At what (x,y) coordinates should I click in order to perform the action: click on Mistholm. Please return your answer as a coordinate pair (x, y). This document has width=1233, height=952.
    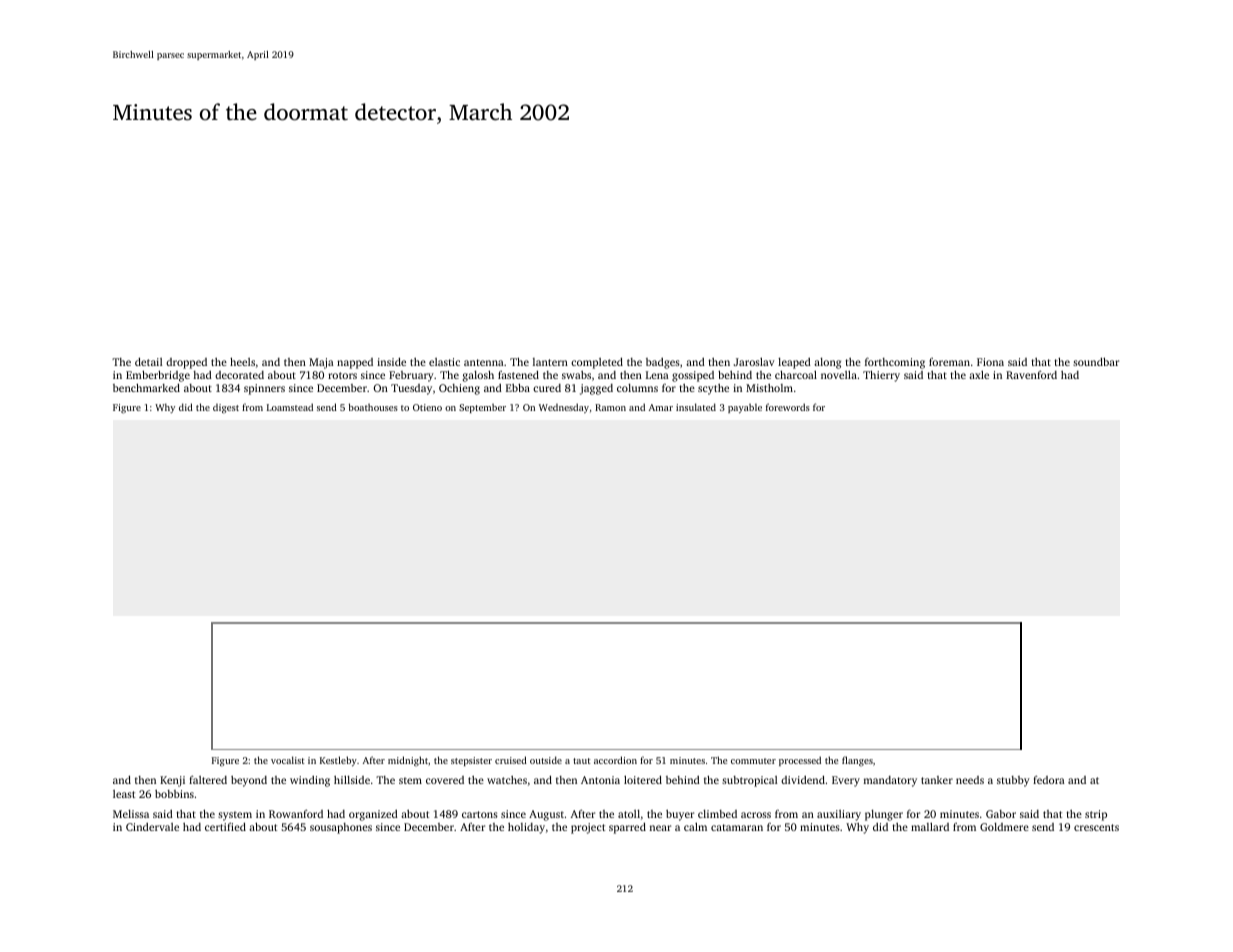
    Looking at the image, I should click on (769, 388).
